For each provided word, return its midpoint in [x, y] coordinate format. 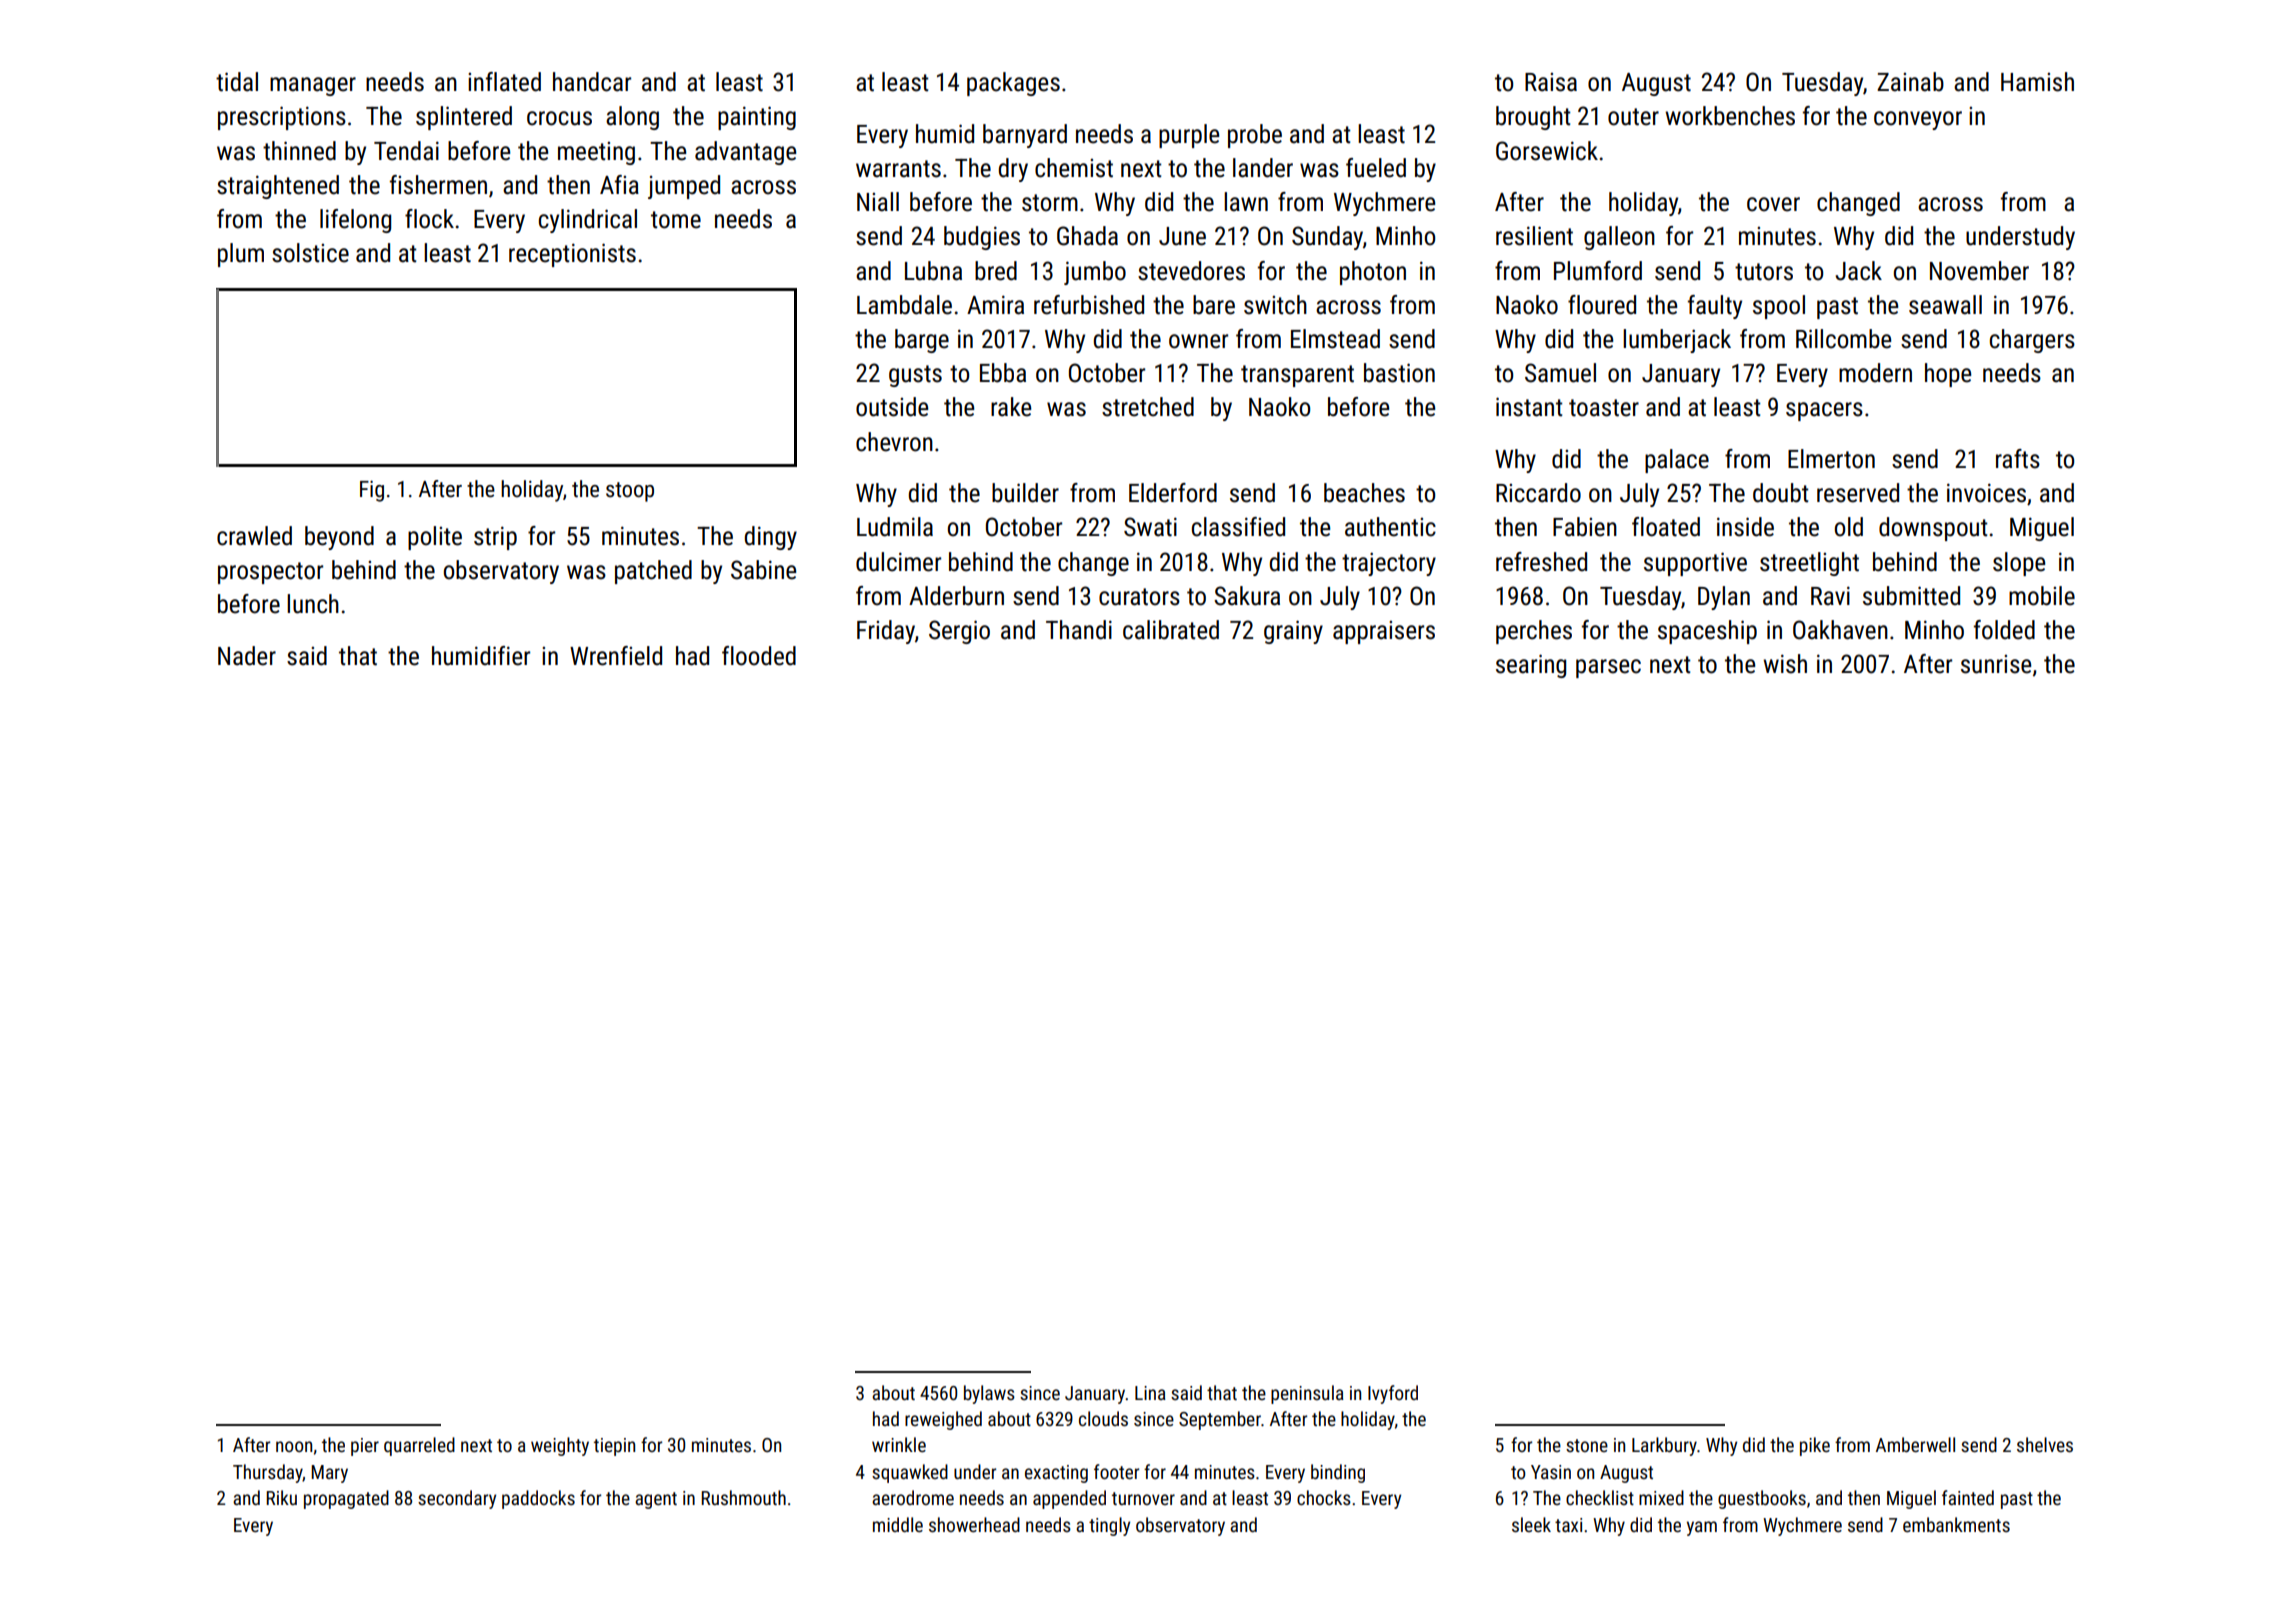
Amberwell [1915, 1444]
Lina [1150, 1393]
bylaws [989, 1394]
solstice [310, 253]
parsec [1608, 668]
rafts [2018, 459]
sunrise [1996, 664]
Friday [886, 632]
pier [365, 1447]
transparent [1297, 376]
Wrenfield [616, 656]
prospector [270, 573]
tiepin [614, 1447]
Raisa [1551, 82]
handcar [592, 82]
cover [1773, 204]
